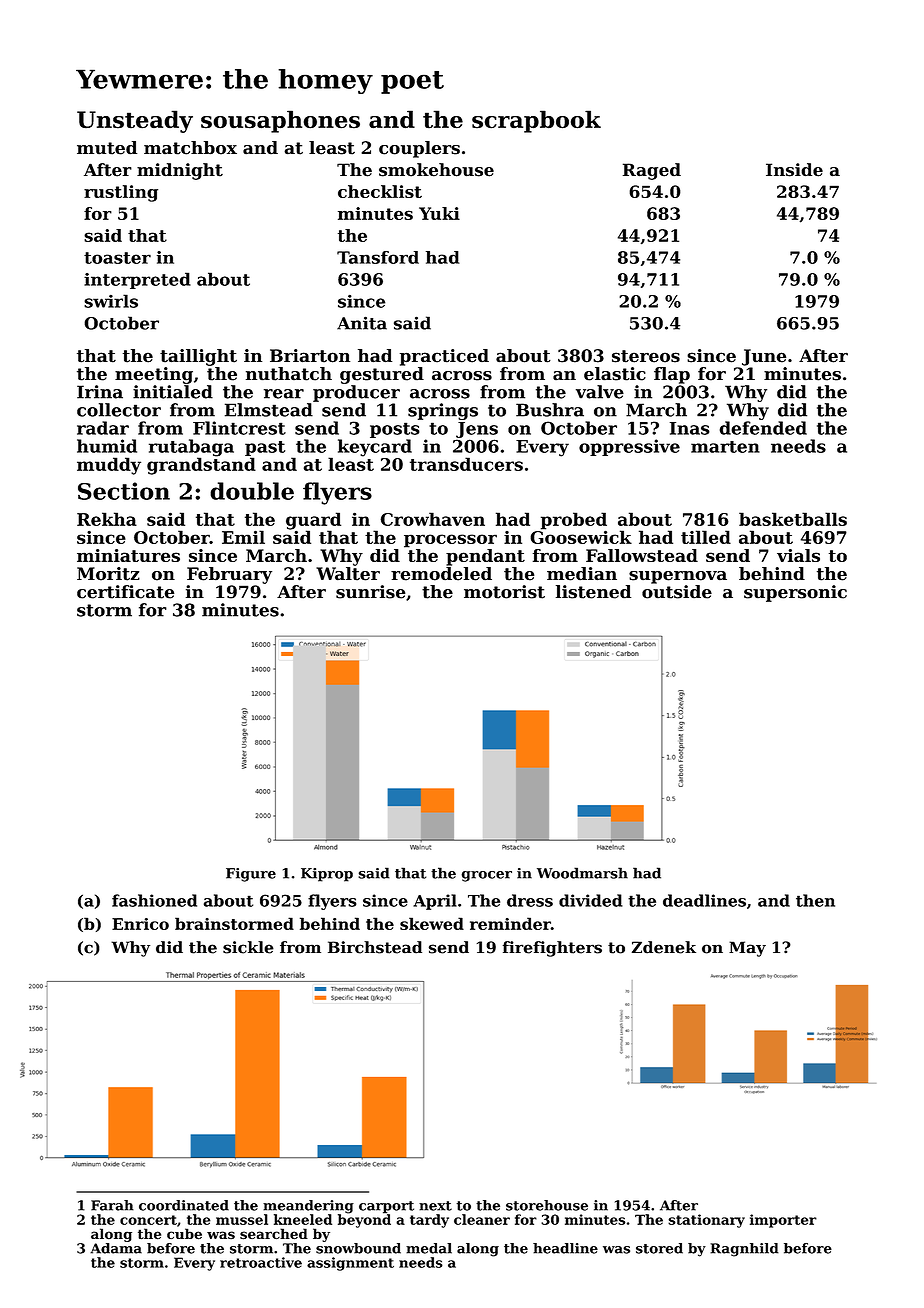 The image size is (924, 1308). Describe the element at coordinates (432, 923) in the image. I see `skewed` at that location.
